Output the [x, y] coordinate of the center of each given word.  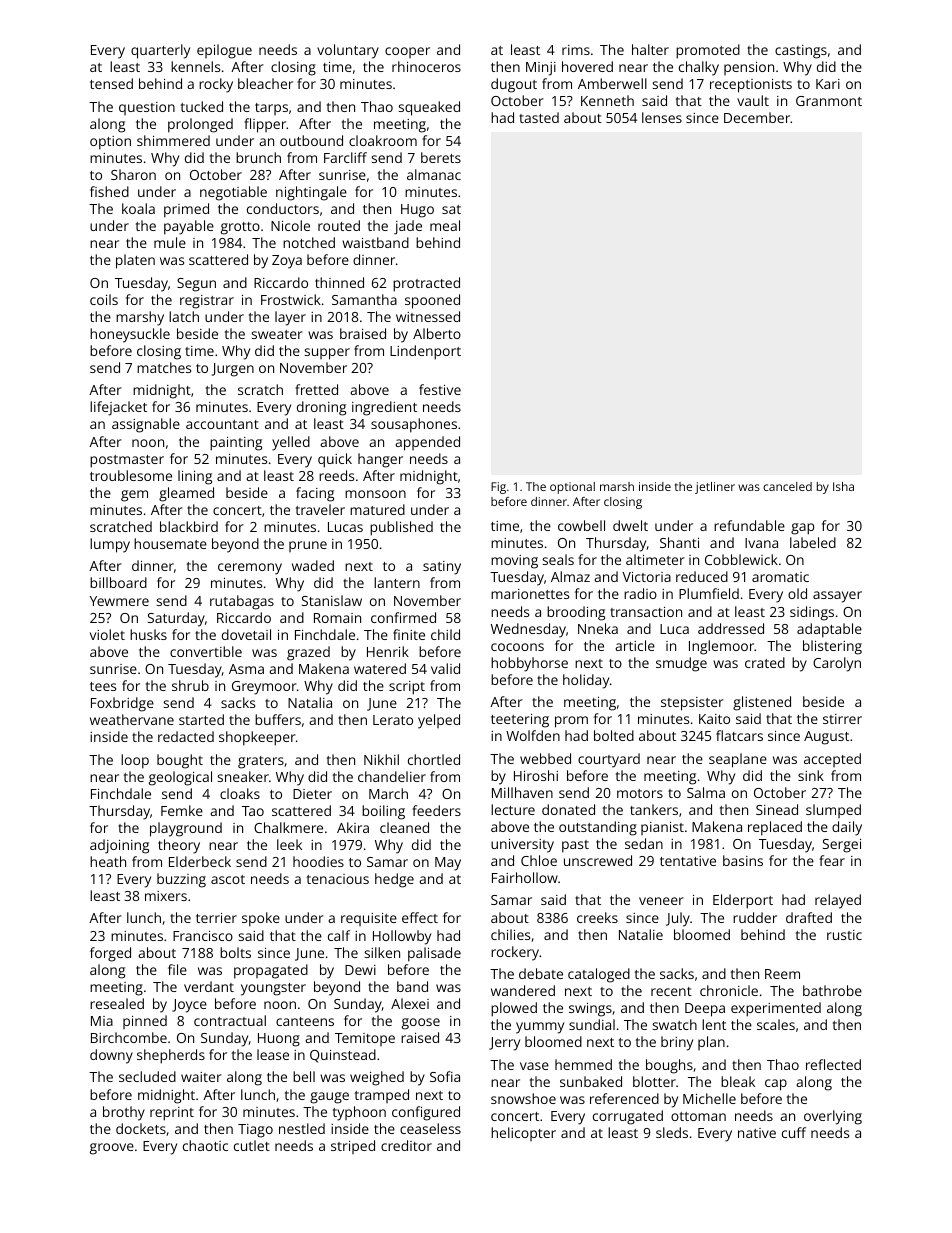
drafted [809, 917]
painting [236, 444]
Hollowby [402, 937]
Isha [843, 486]
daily [847, 828]
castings [801, 52]
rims [576, 50]
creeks [597, 917]
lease [273, 1054]
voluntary [348, 51]
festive [440, 389]
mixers [166, 896]
